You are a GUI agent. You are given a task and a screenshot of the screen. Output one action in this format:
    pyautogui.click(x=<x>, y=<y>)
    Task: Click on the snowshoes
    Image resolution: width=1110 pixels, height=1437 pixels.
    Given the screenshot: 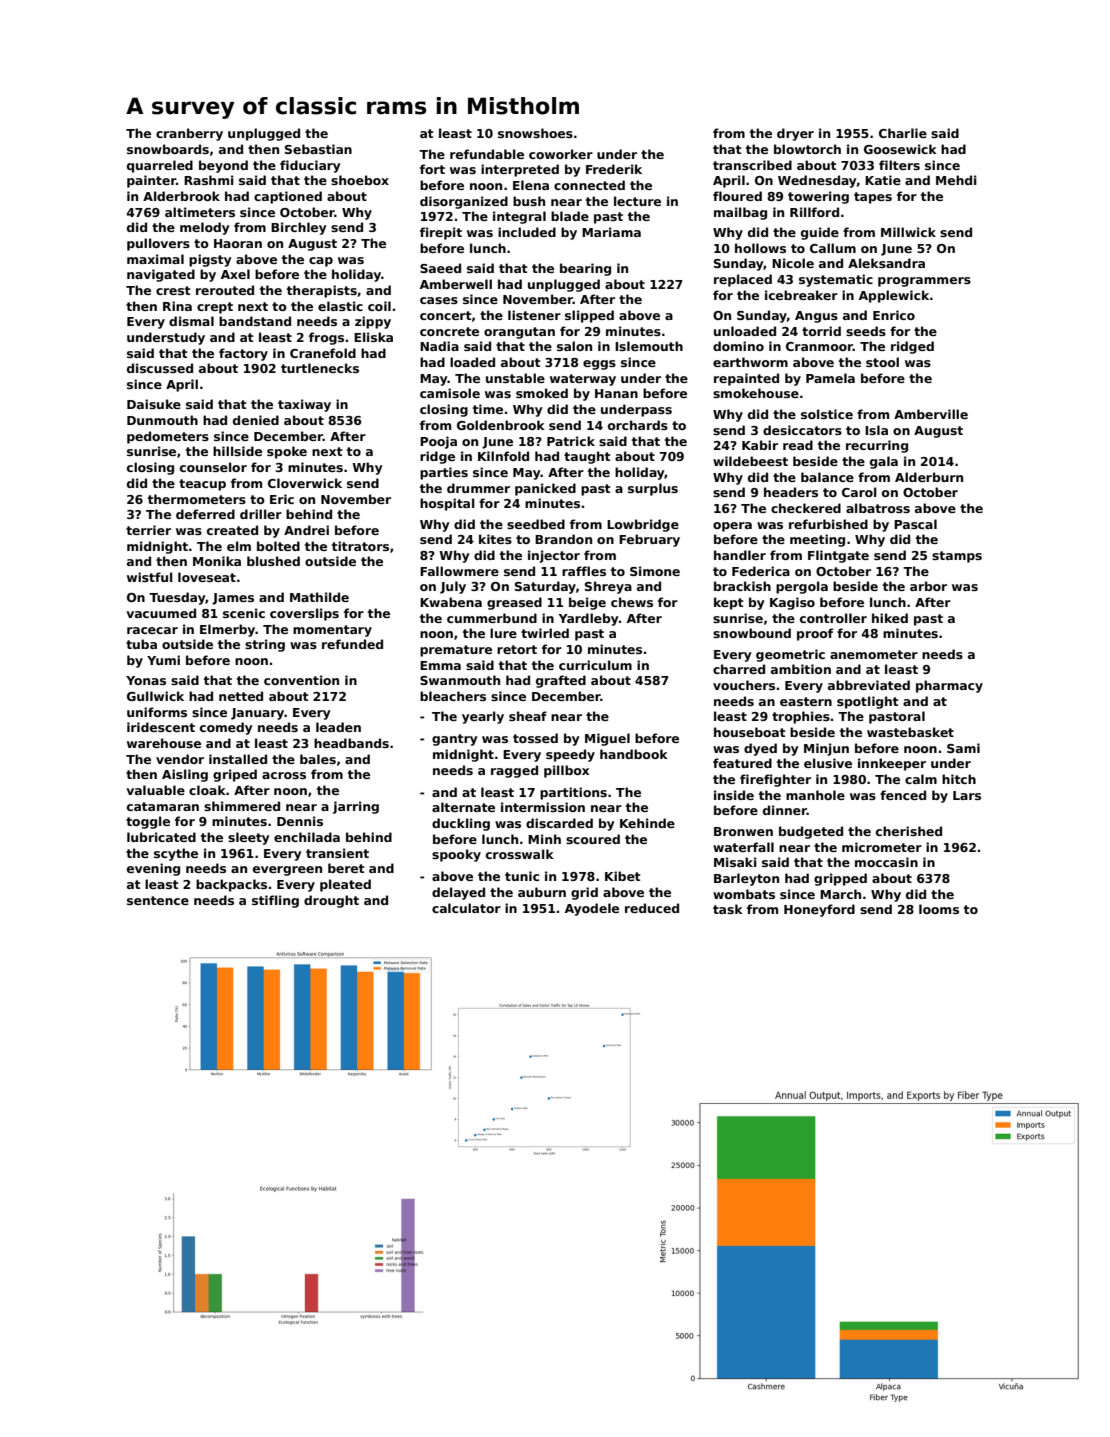 What is the action you would take?
    pyautogui.click(x=535, y=133)
